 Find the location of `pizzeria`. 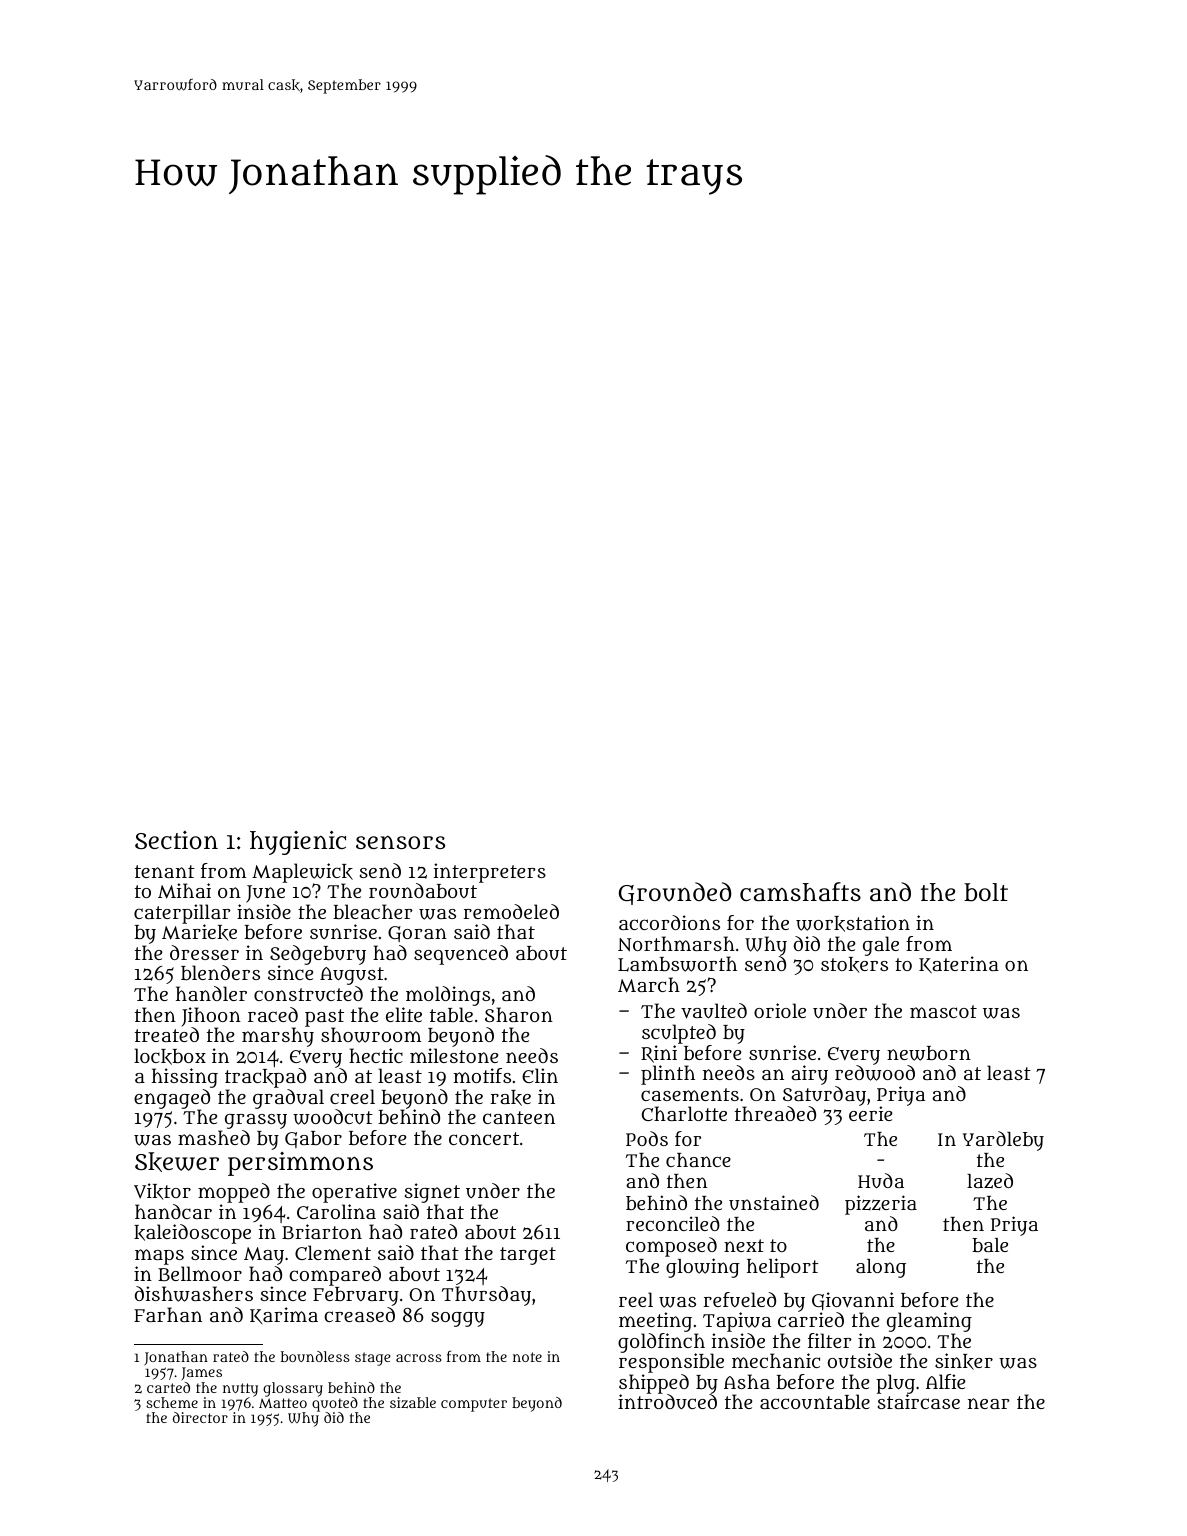

pizzeria is located at coordinates (881, 1205).
